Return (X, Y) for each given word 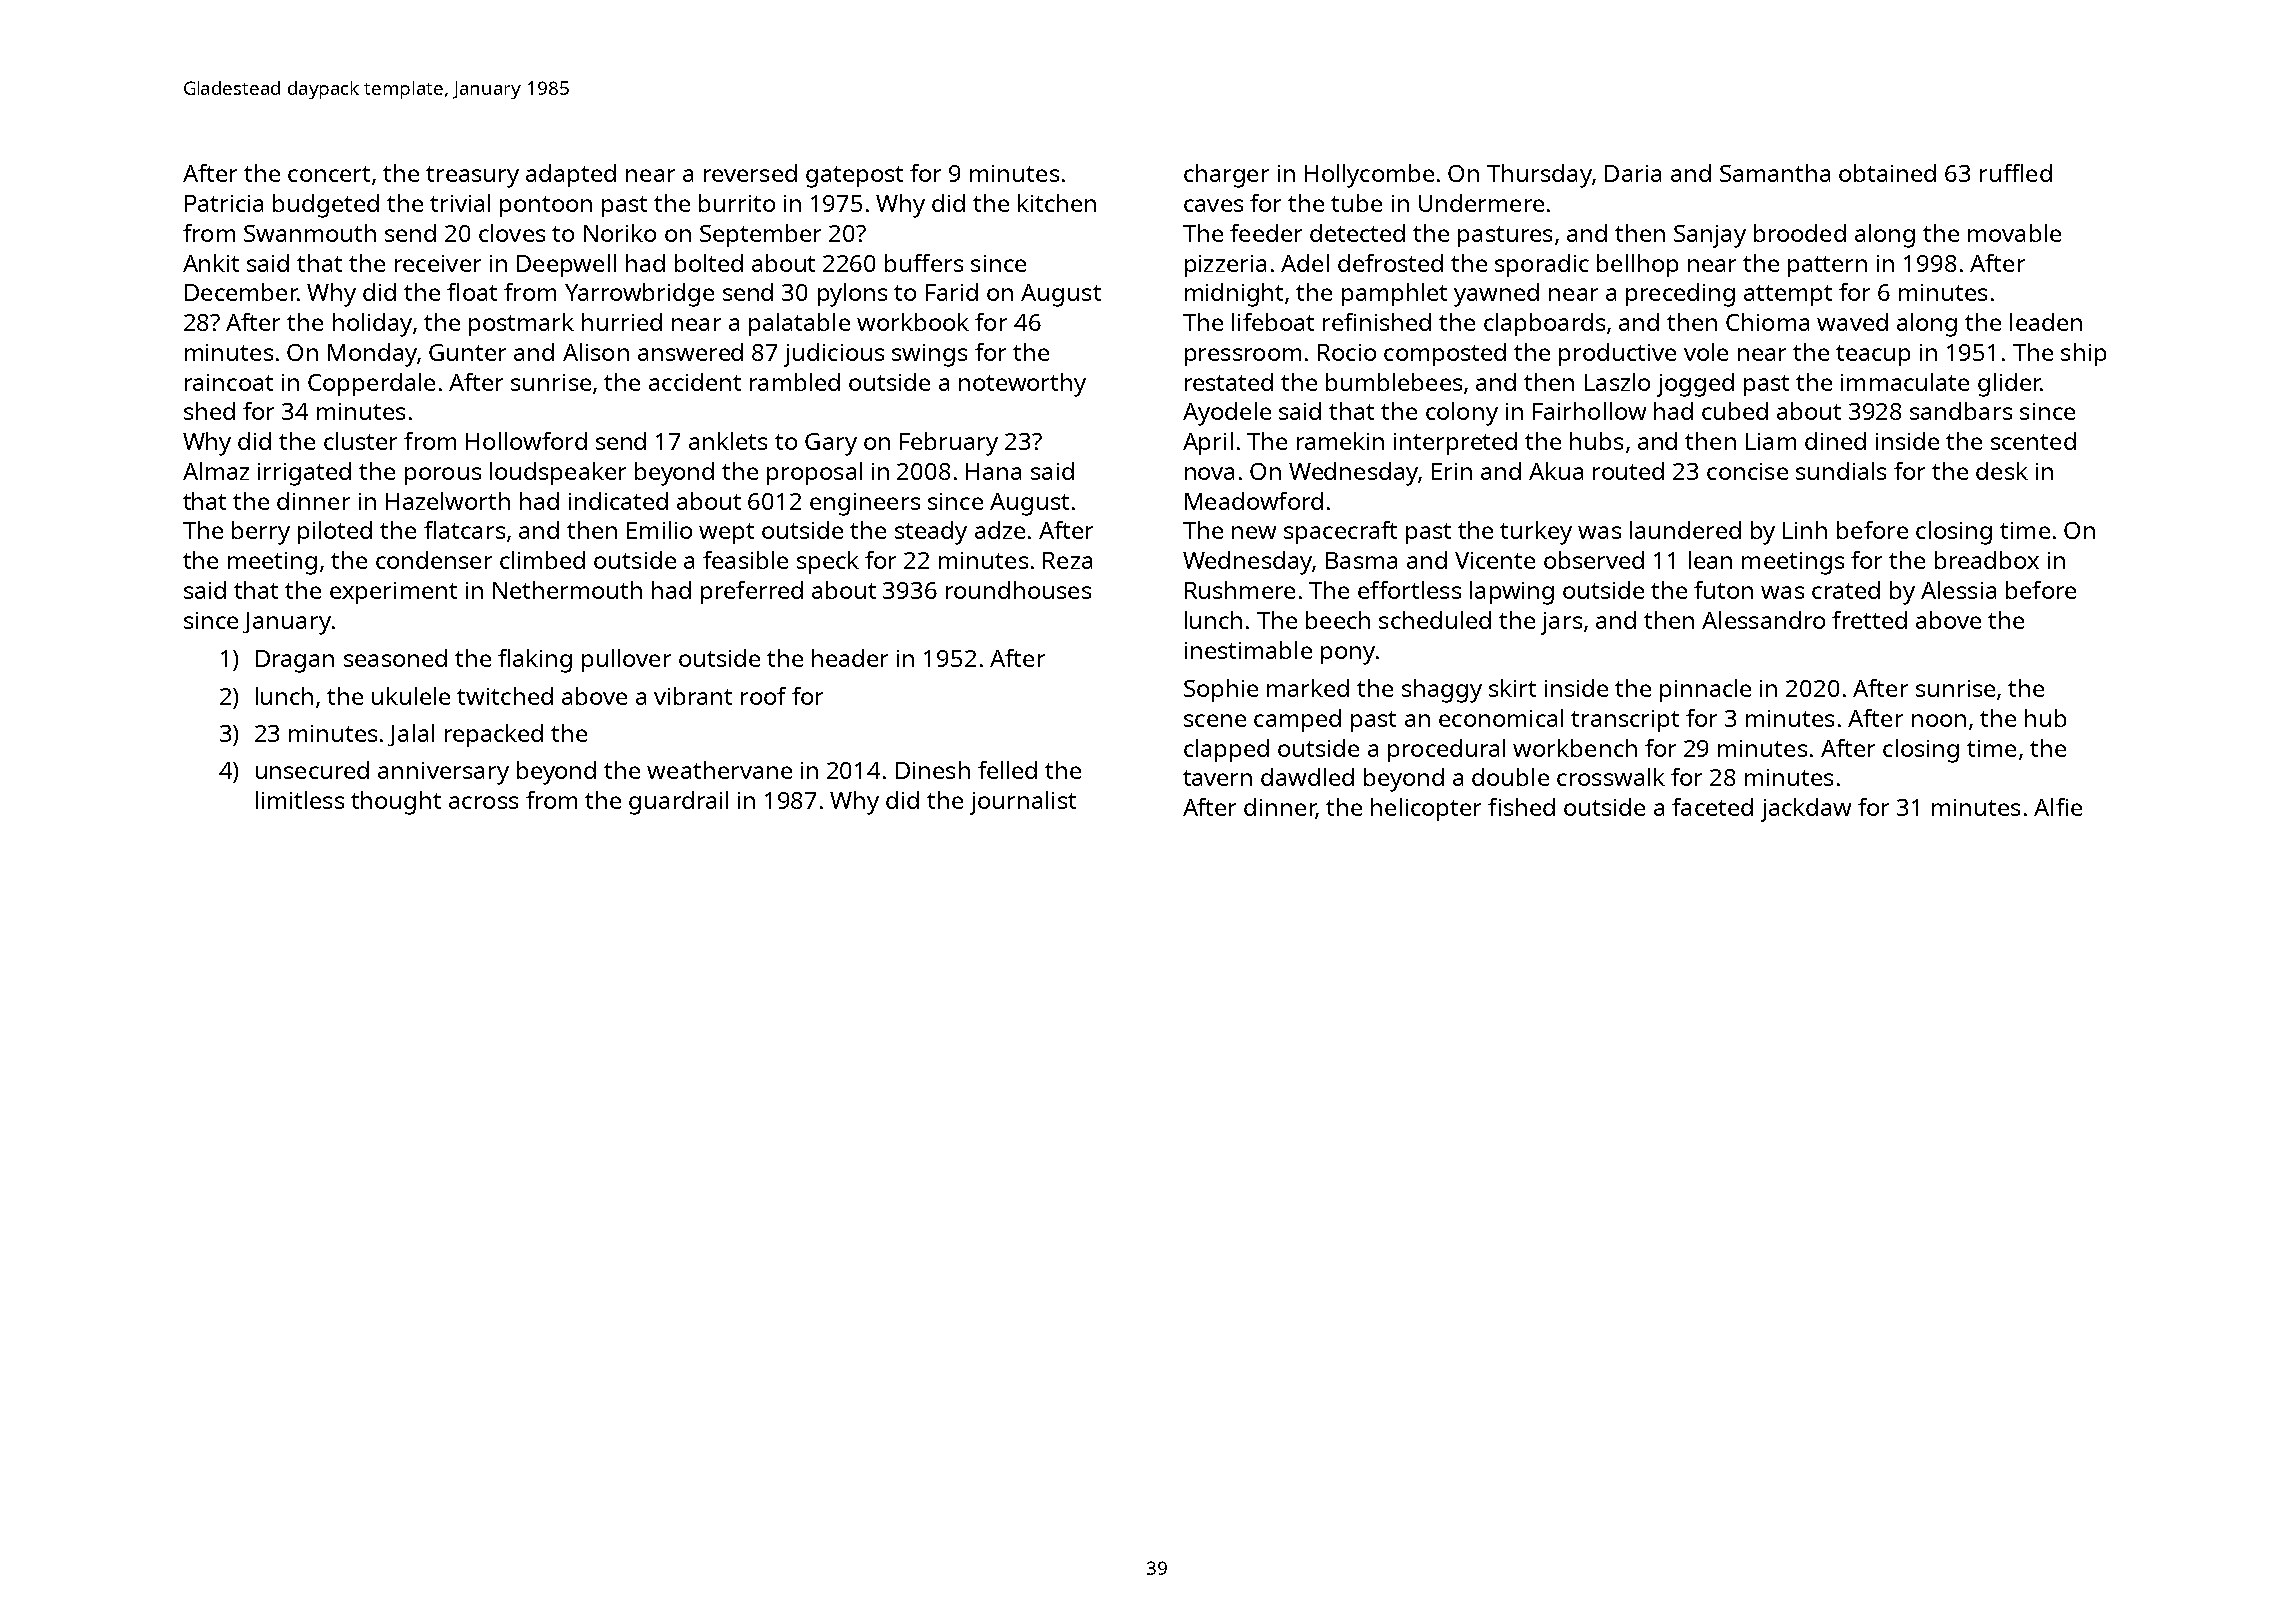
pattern (1827, 266)
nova (1209, 473)
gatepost (854, 177)
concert (329, 174)
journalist (1023, 803)
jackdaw (1806, 810)
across (483, 802)
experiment (393, 593)
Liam (1771, 441)
